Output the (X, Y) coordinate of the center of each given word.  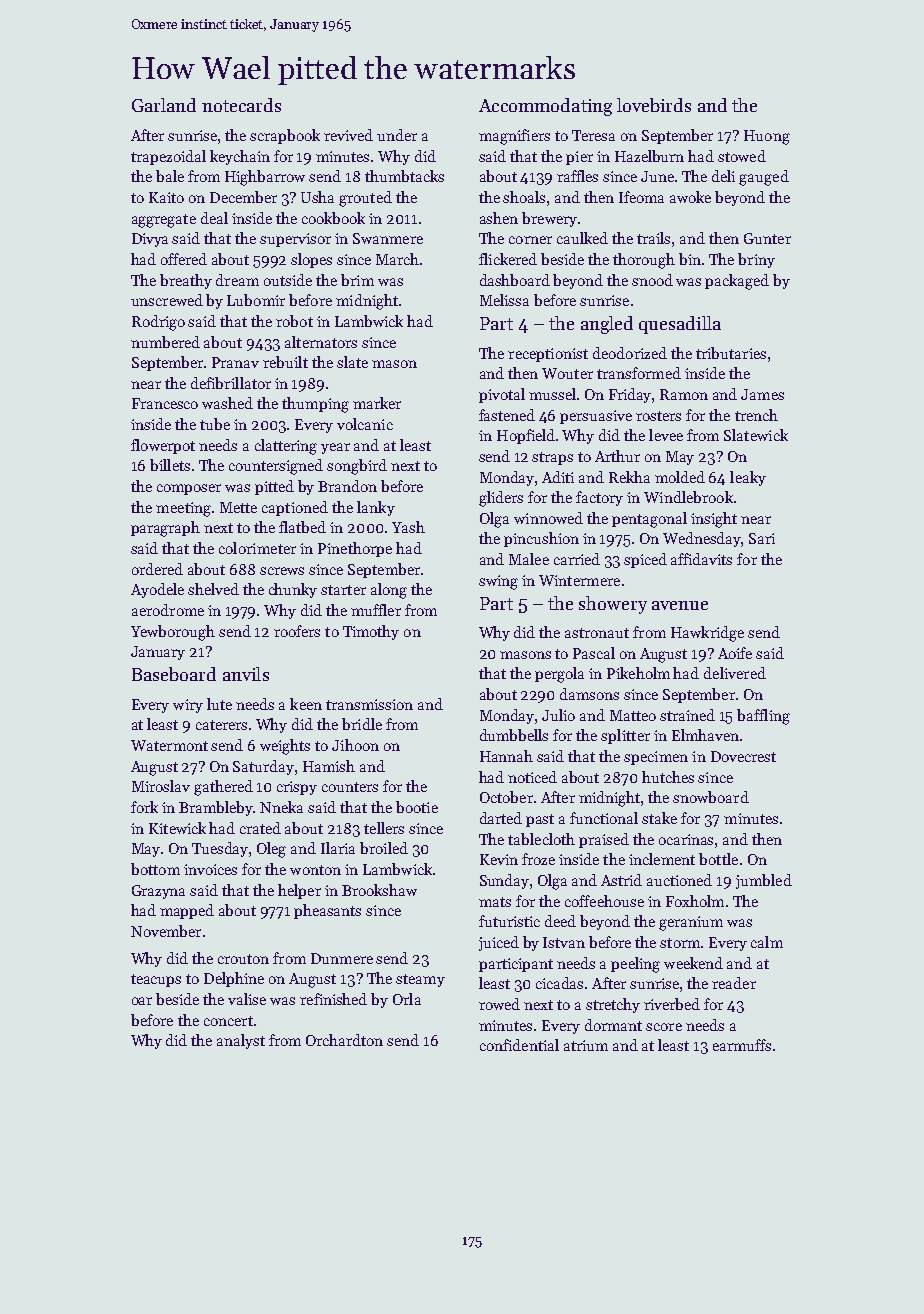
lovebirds (654, 105)
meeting (183, 509)
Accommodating (545, 107)
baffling (763, 717)
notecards (241, 105)
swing (498, 582)
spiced (645, 560)
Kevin (499, 859)
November (166, 931)
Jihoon (355, 745)
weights (285, 747)
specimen (656, 758)
